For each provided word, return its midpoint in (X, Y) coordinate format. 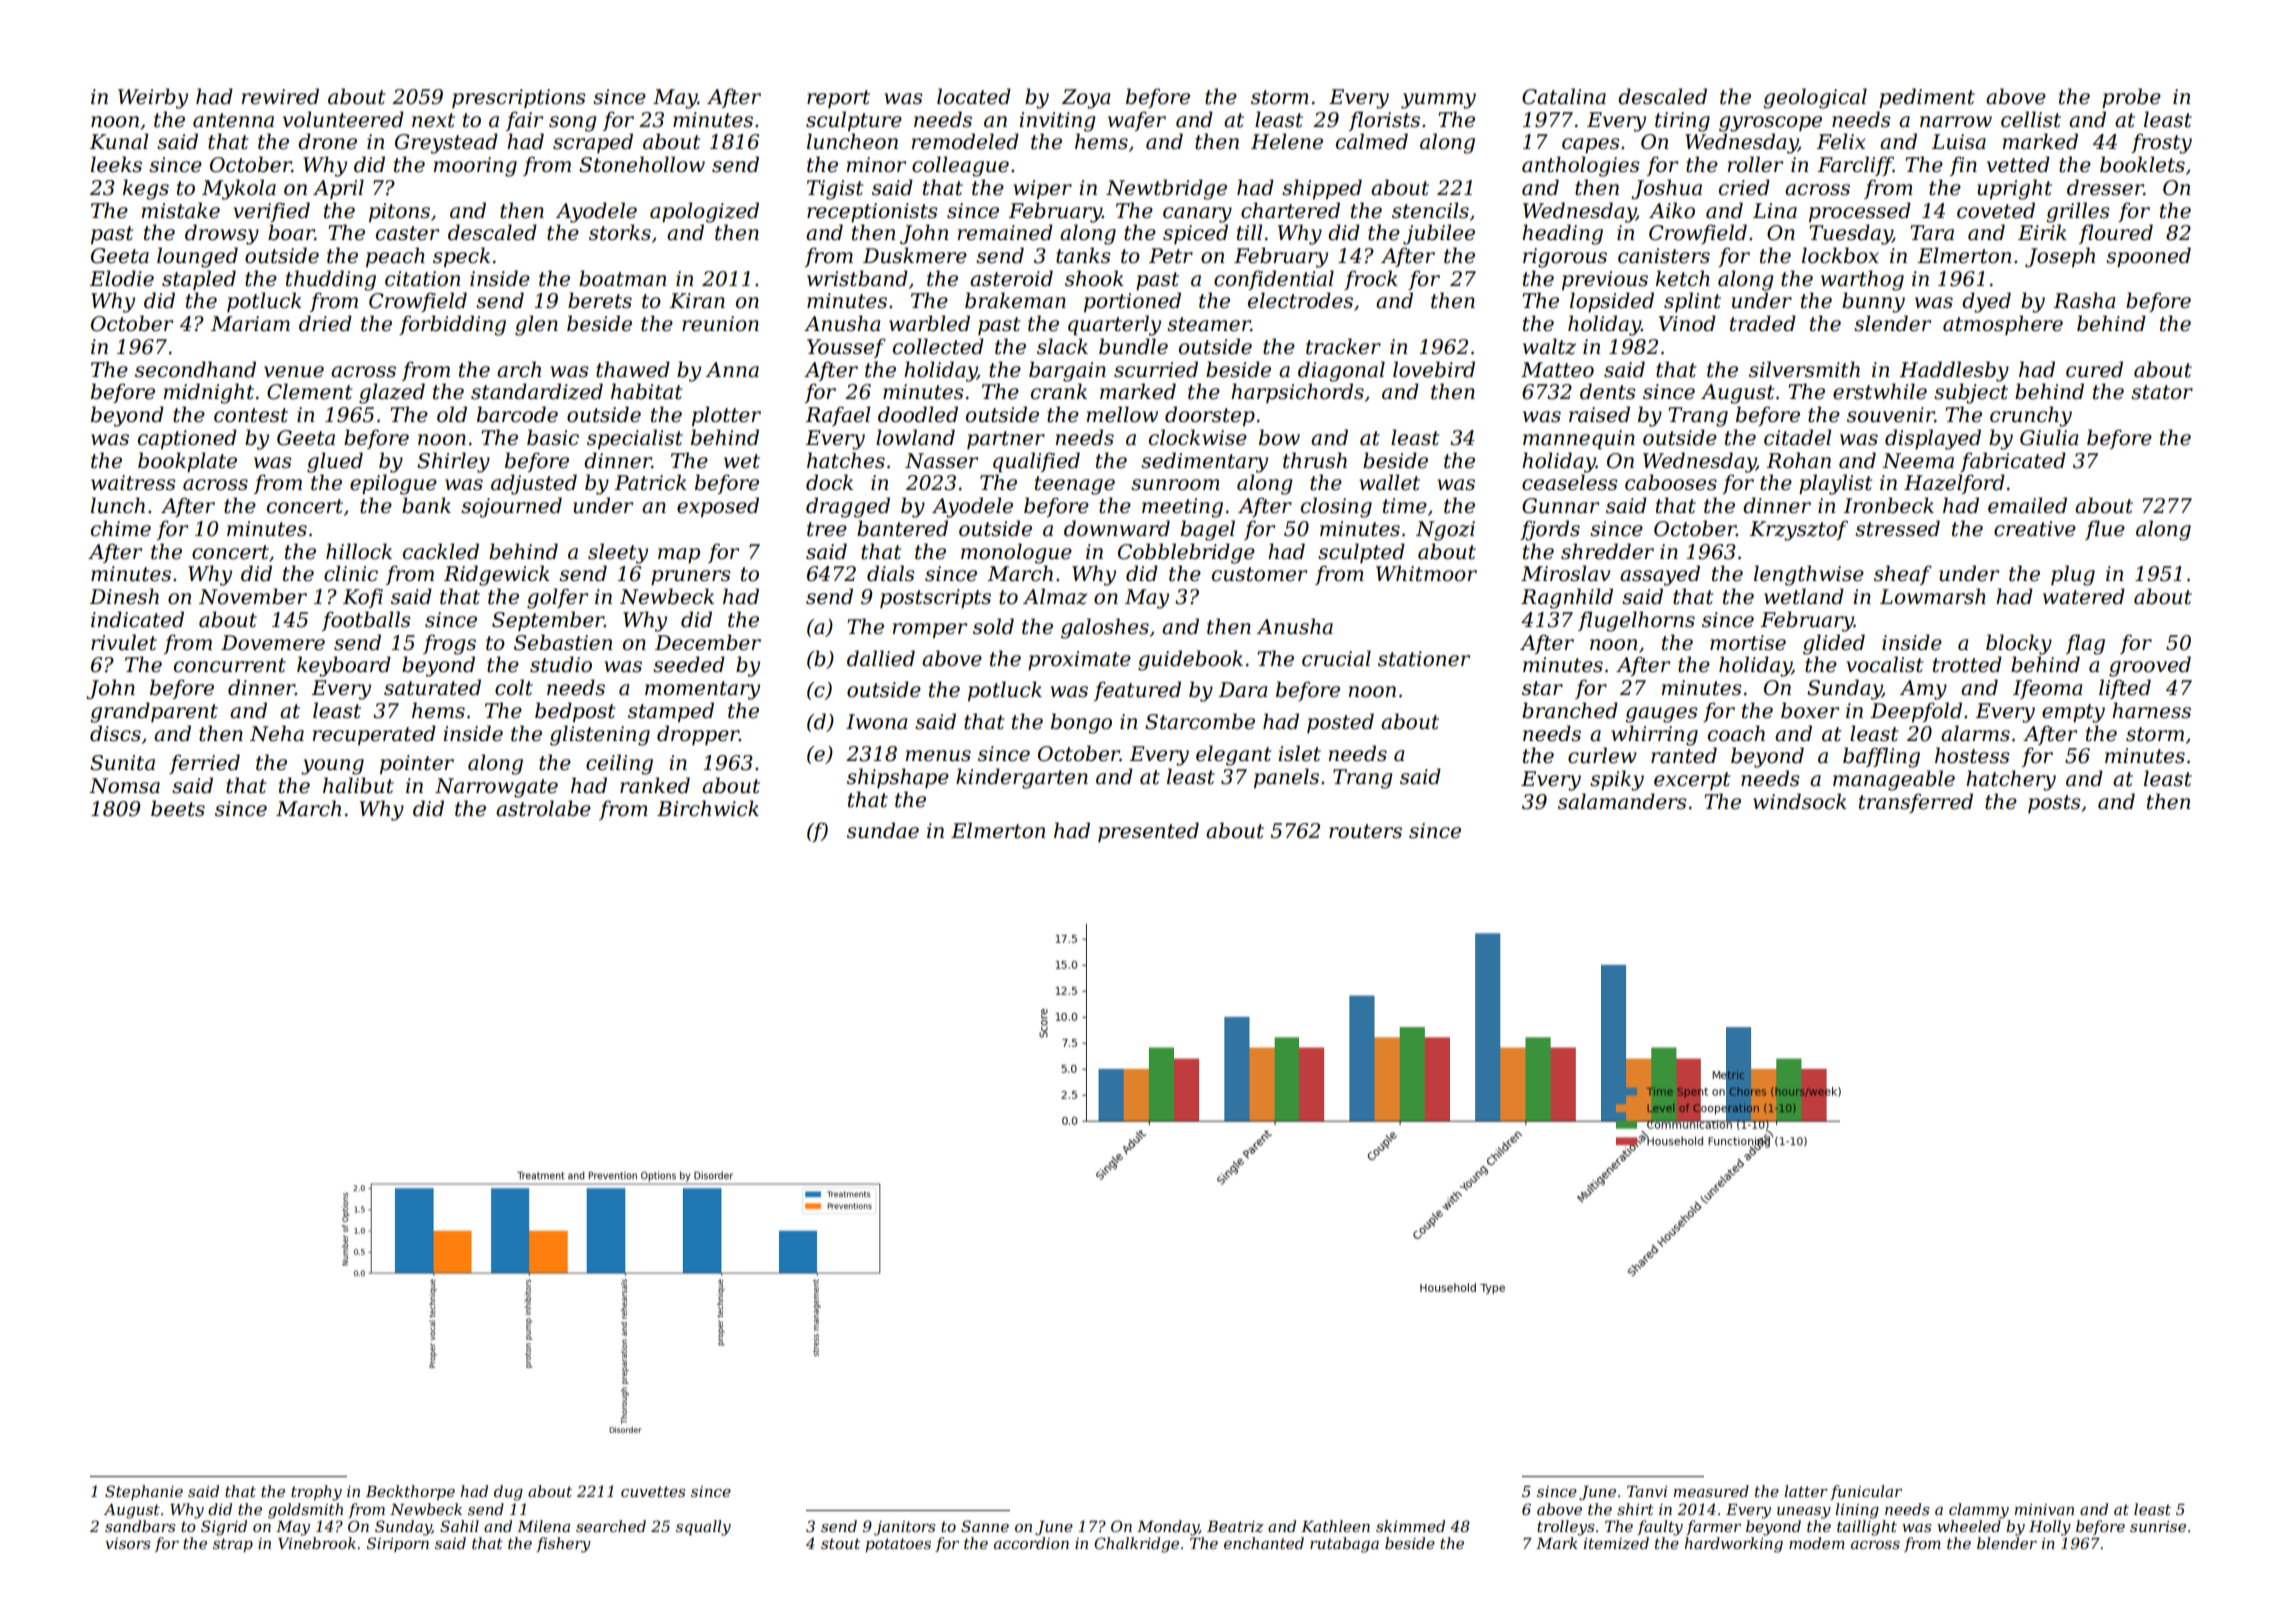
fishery (563, 1545)
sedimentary (1204, 462)
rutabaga (1344, 1545)
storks (620, 232)
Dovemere (273, 643)
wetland (1804, 596)
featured (1137, 691)
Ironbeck (1888, 505)
